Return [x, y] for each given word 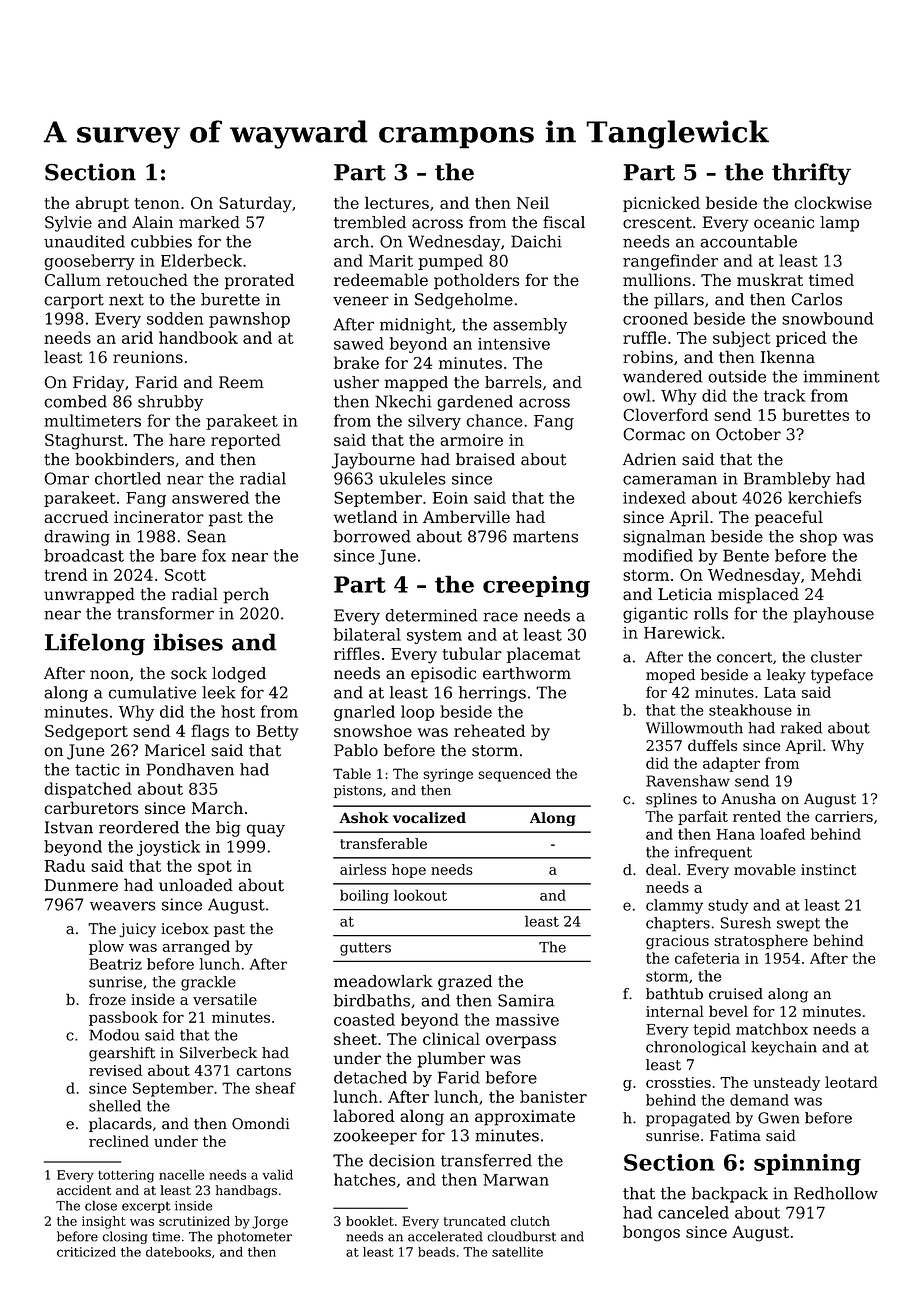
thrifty [811, 174]
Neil [533, 202]
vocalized [429, 818]
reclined [119, 1141]
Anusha [748, 799]
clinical [451, 1038]
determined [431, 615]
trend [65, 574]
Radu [65, 865]
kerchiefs [824, 497]
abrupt [102, 204]
